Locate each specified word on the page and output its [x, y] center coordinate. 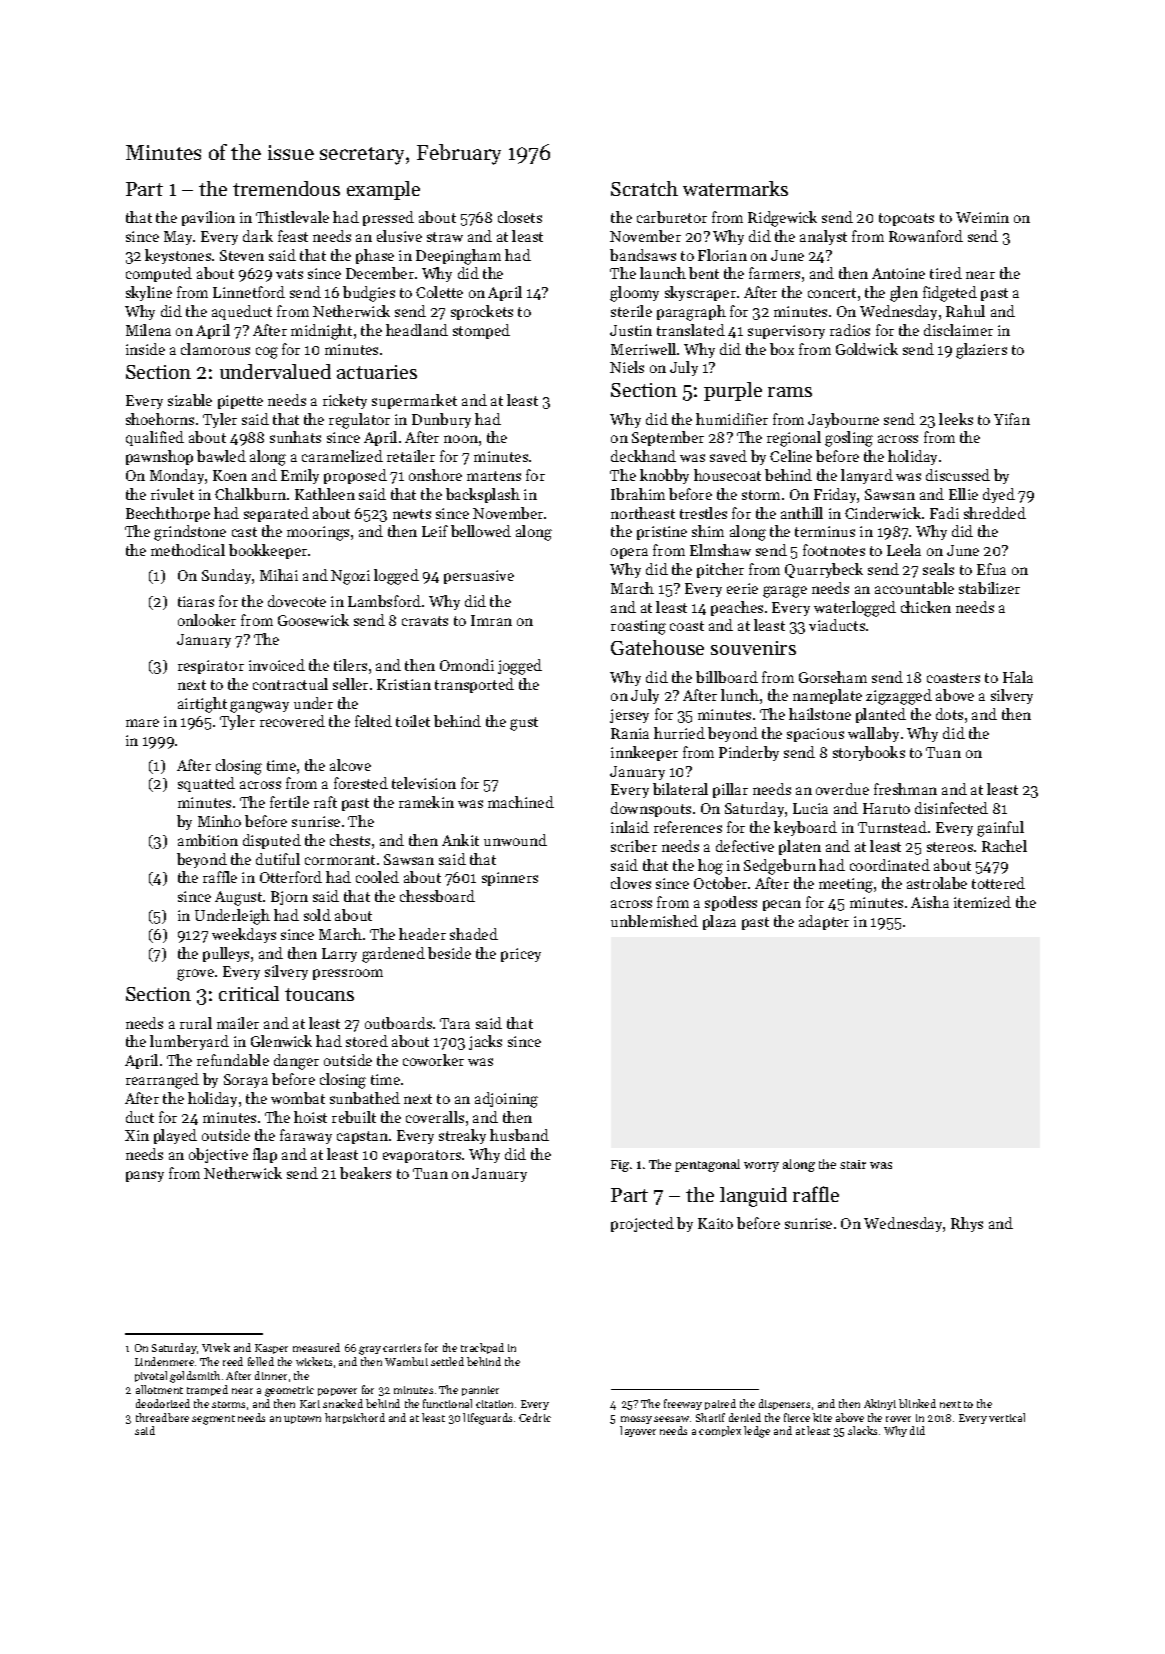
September [668, 438]
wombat [298, 1098]
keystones [178, 256]
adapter [824, 922]
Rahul [965, 311]
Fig [620, 1166]
